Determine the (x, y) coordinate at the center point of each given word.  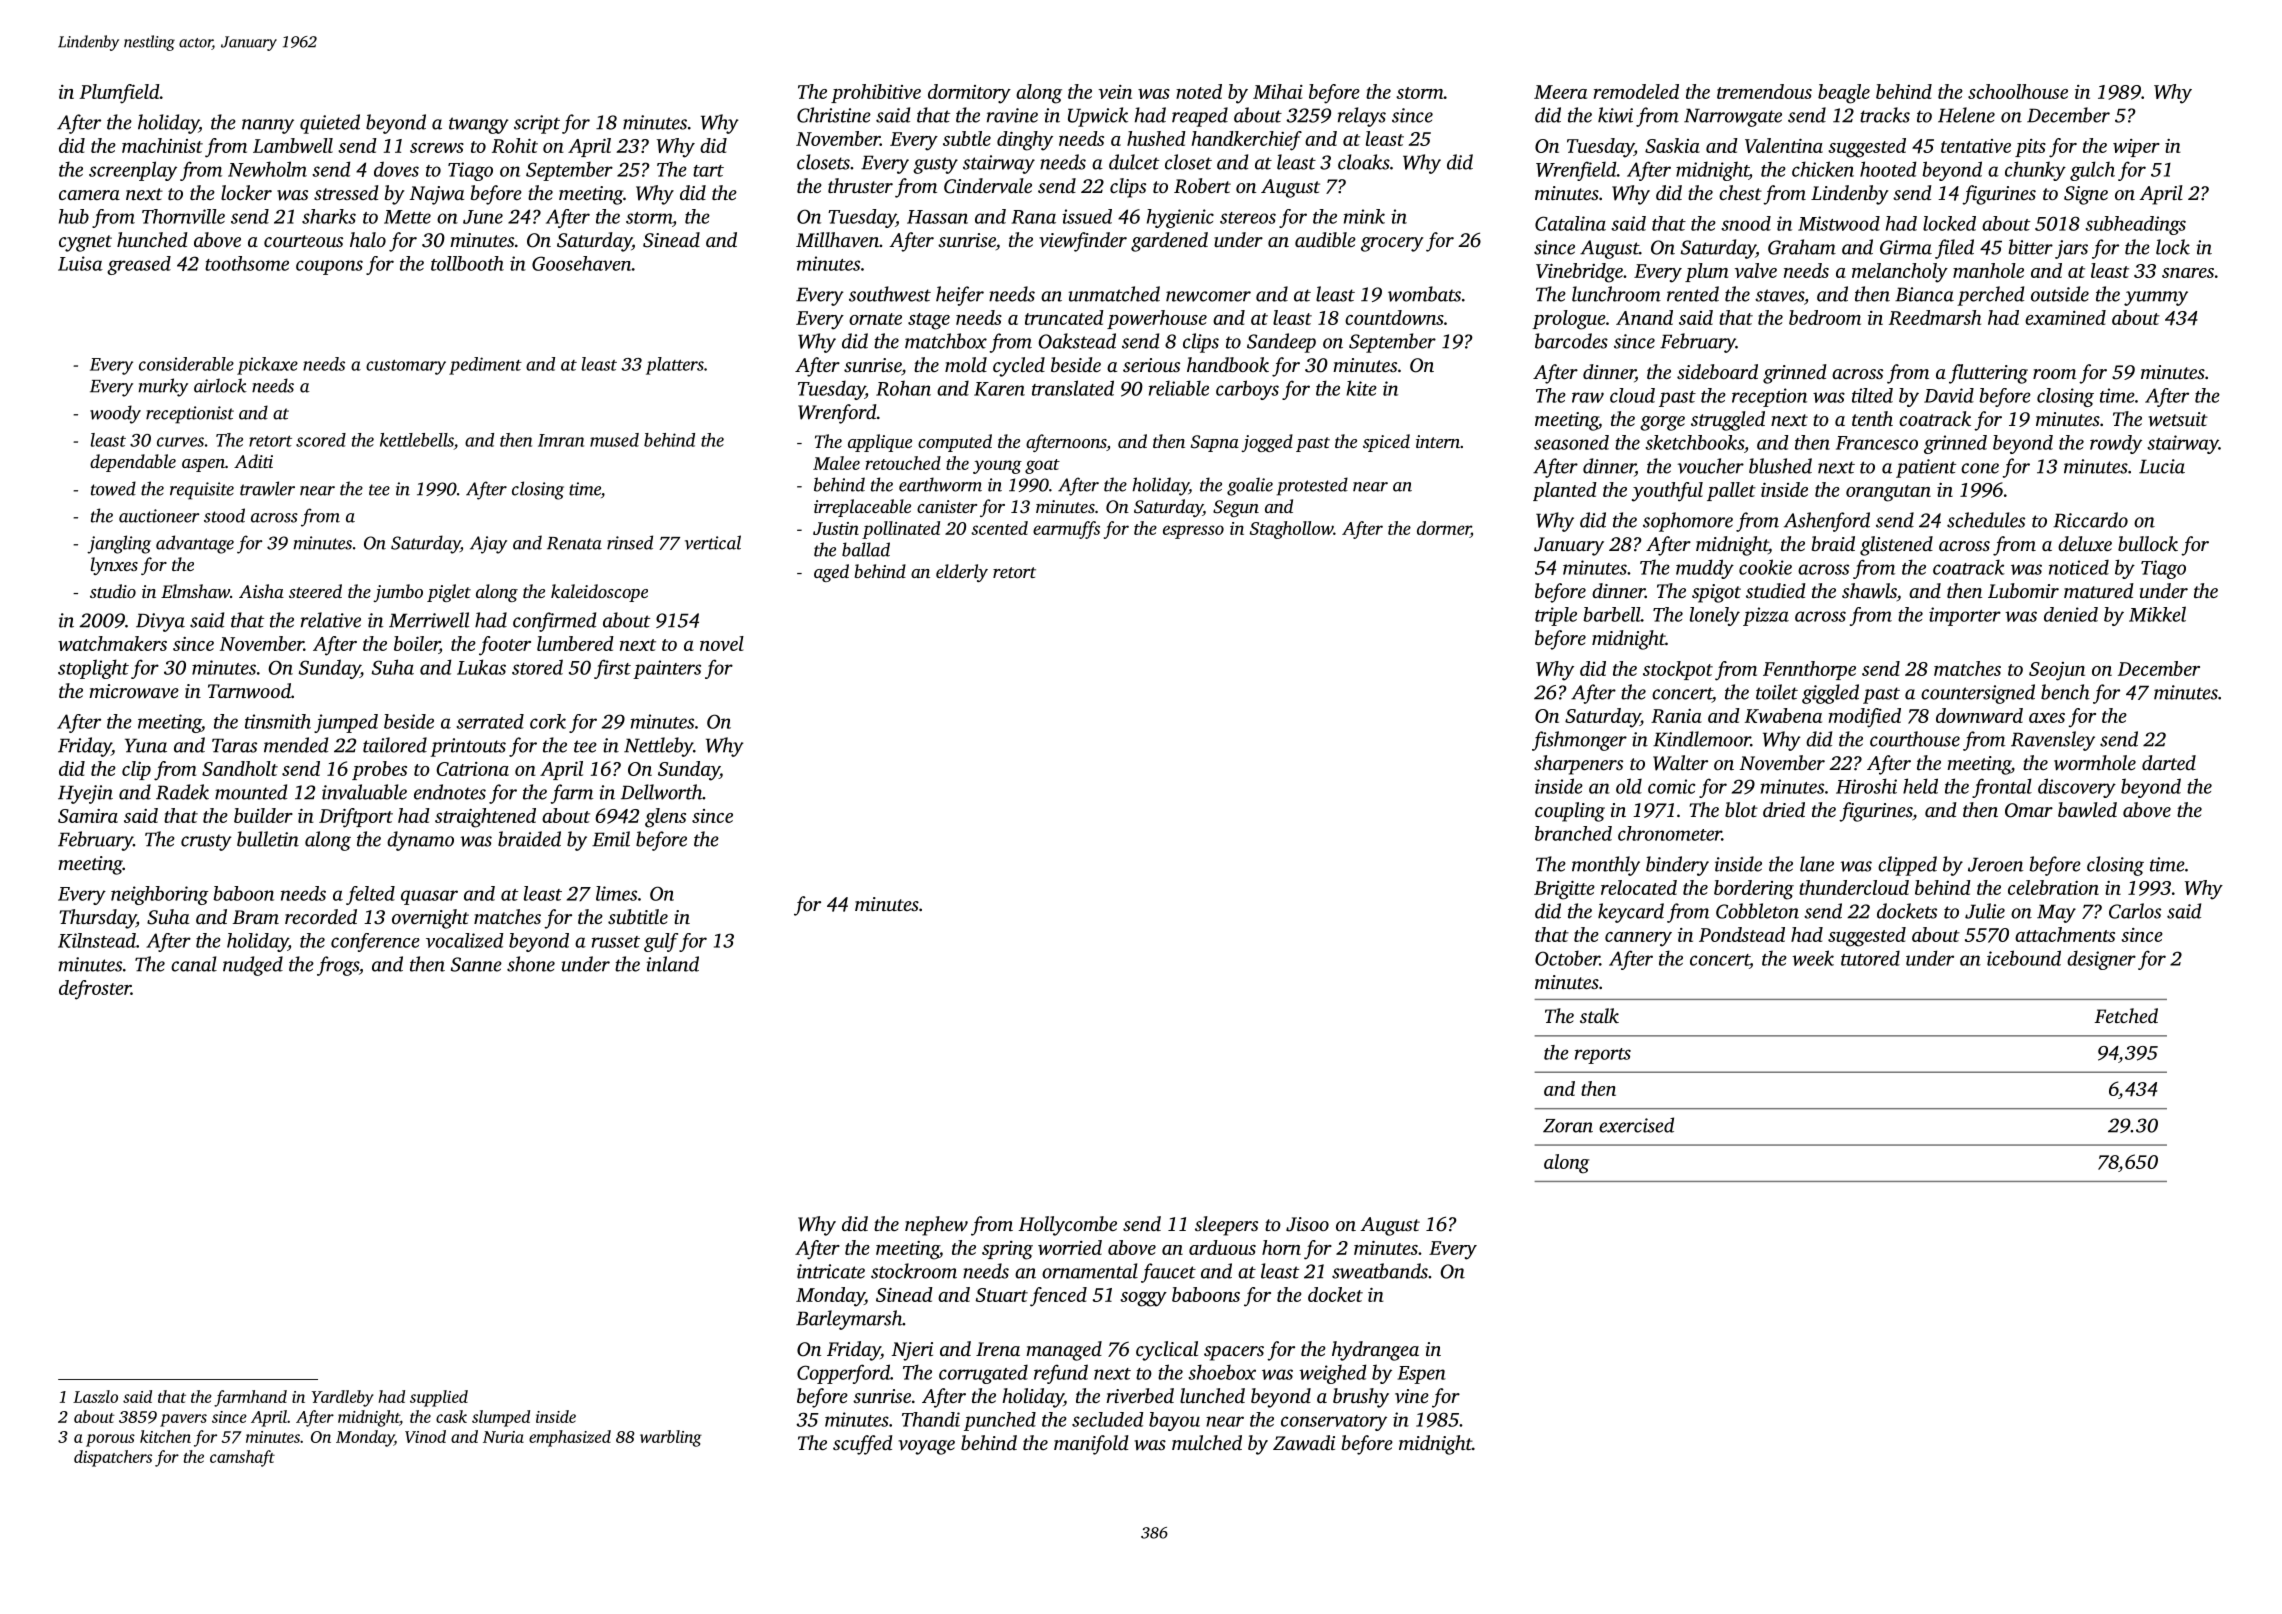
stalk (1599, 1015)
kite (1361, 388)
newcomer (1208, 296)
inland (672, 964)
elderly (962, 573)
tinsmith (278, 721)
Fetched (2126, 1015)
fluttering (1988, 374)
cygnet (85, 243)
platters (675, 366)
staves (1779, 295)
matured (2099, 590)
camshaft (242, 1458)
